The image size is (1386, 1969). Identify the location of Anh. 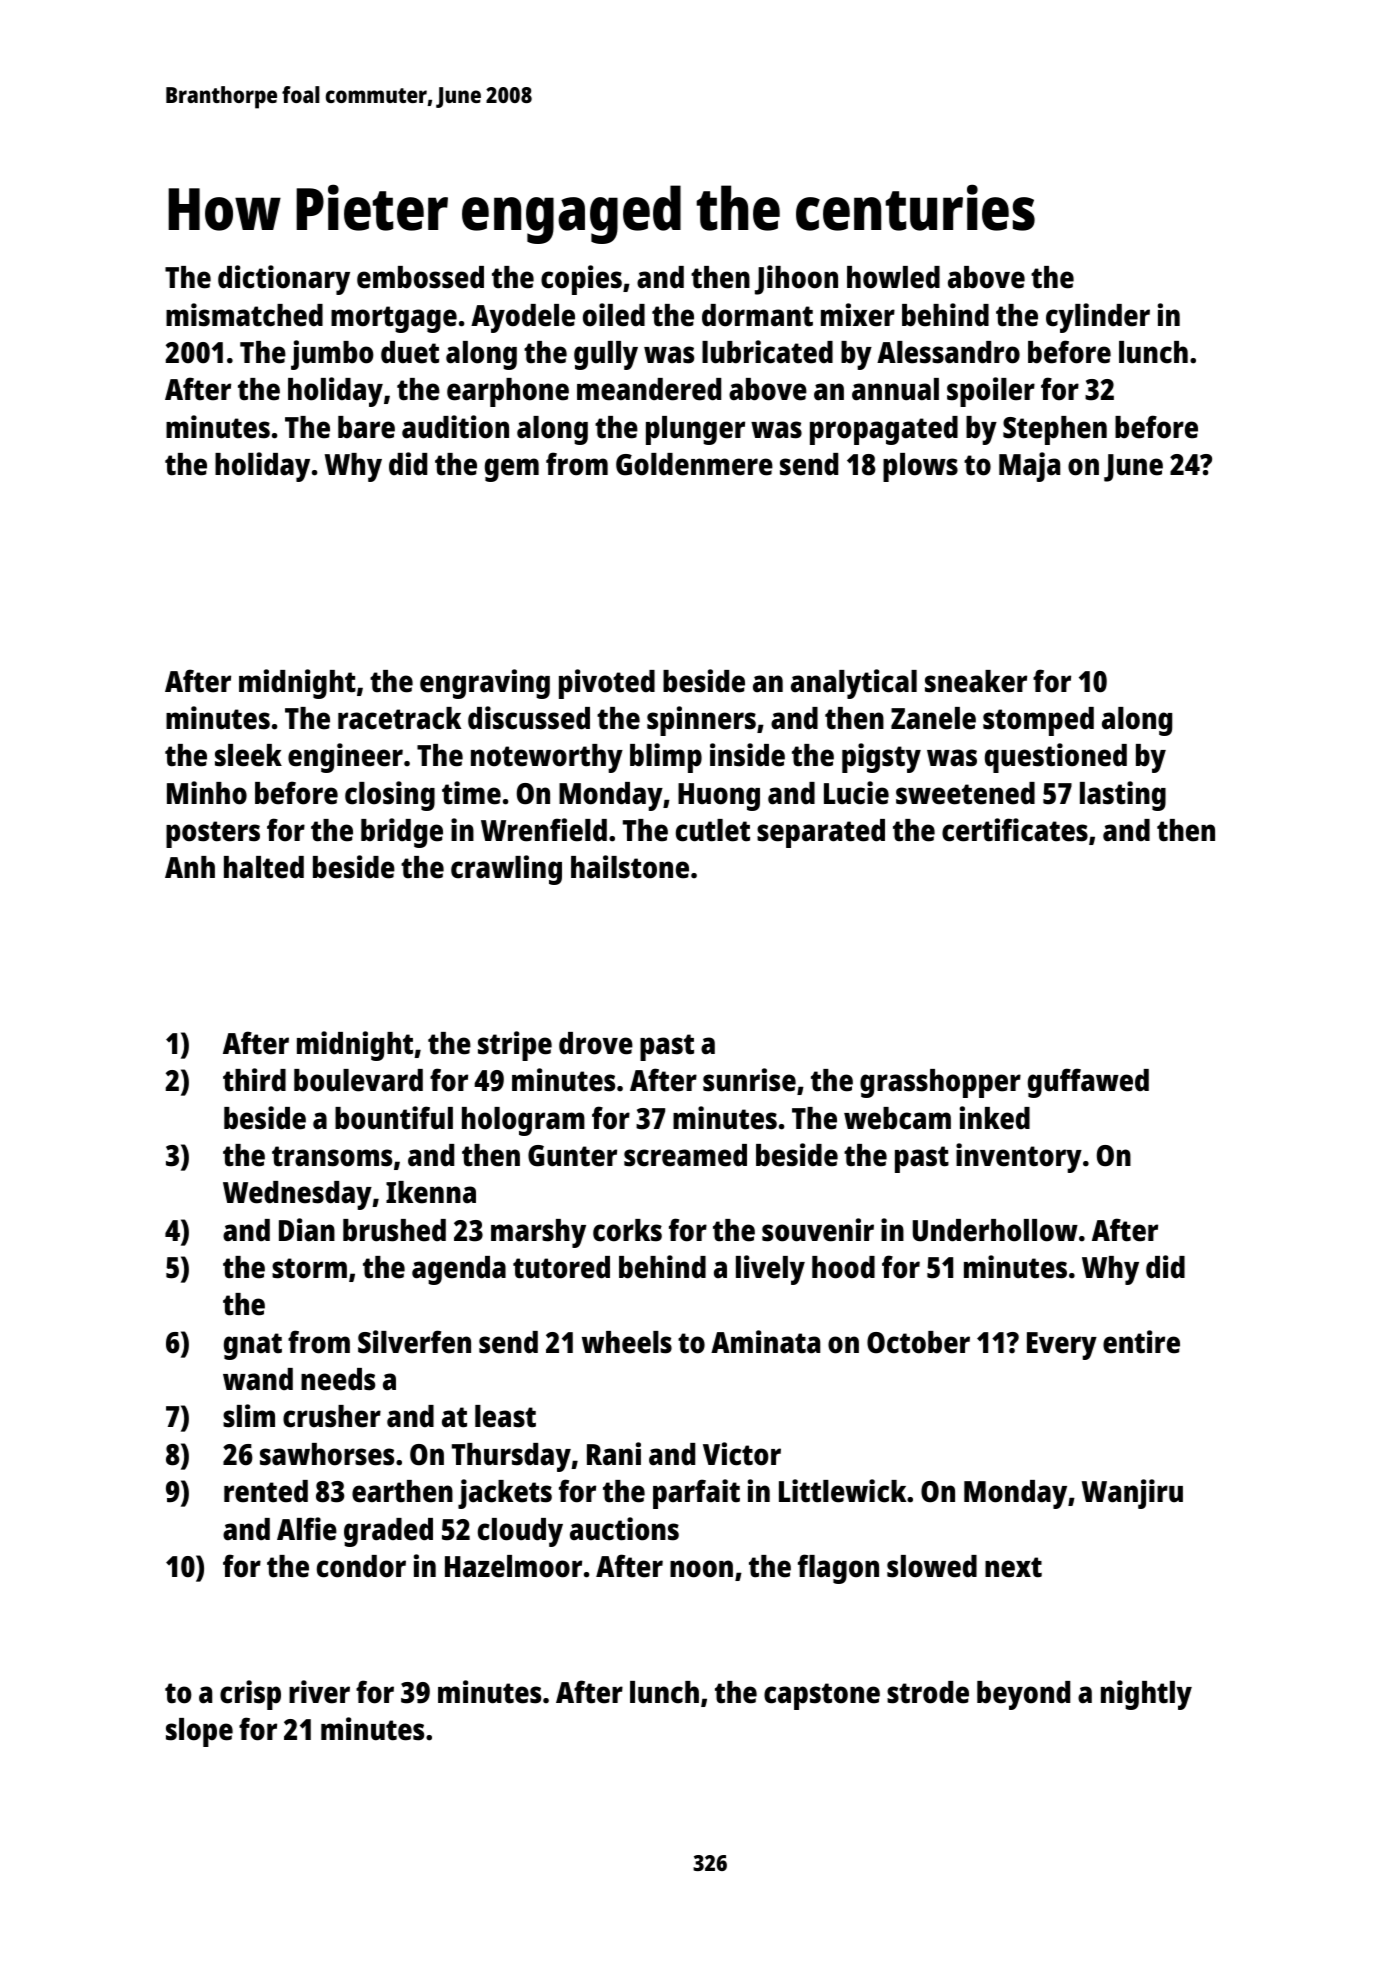
(190, 867).
